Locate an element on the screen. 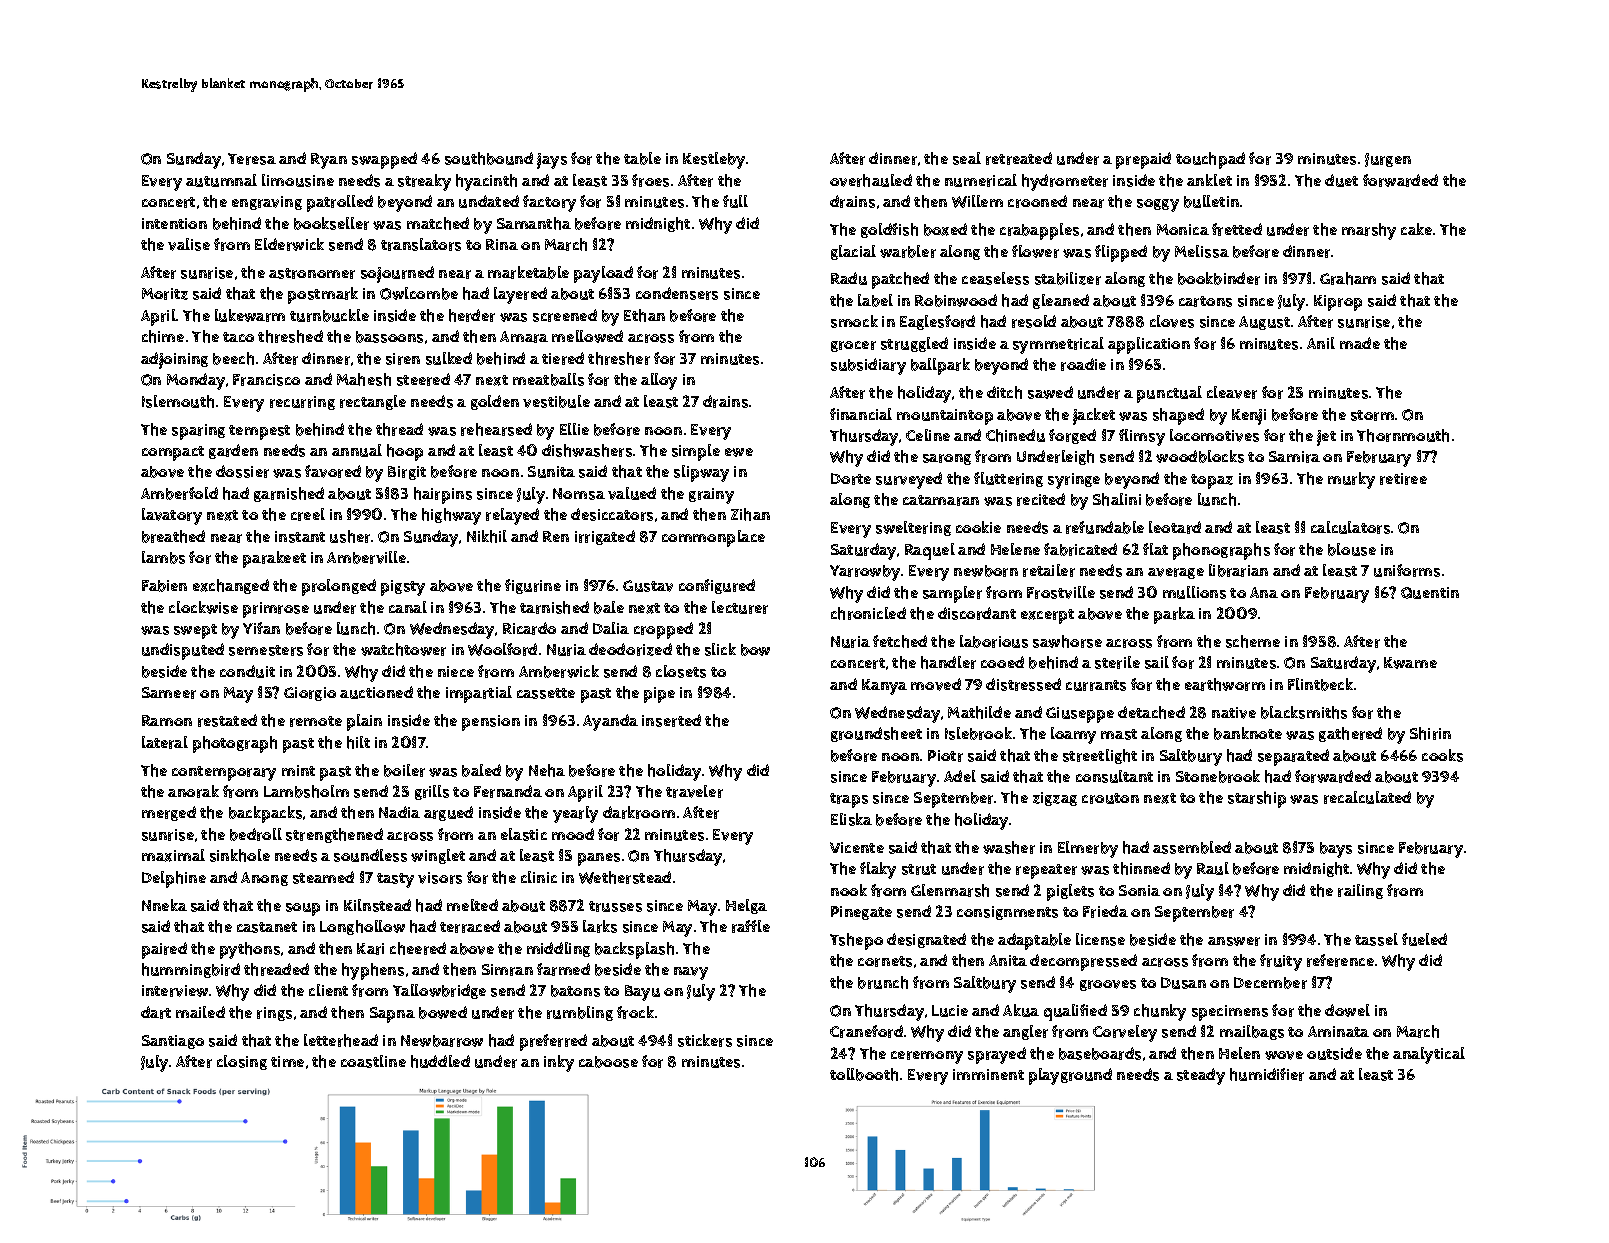 This screenshot has width=1609, height=1243. steady is located at coordinates (1201, 1076).
